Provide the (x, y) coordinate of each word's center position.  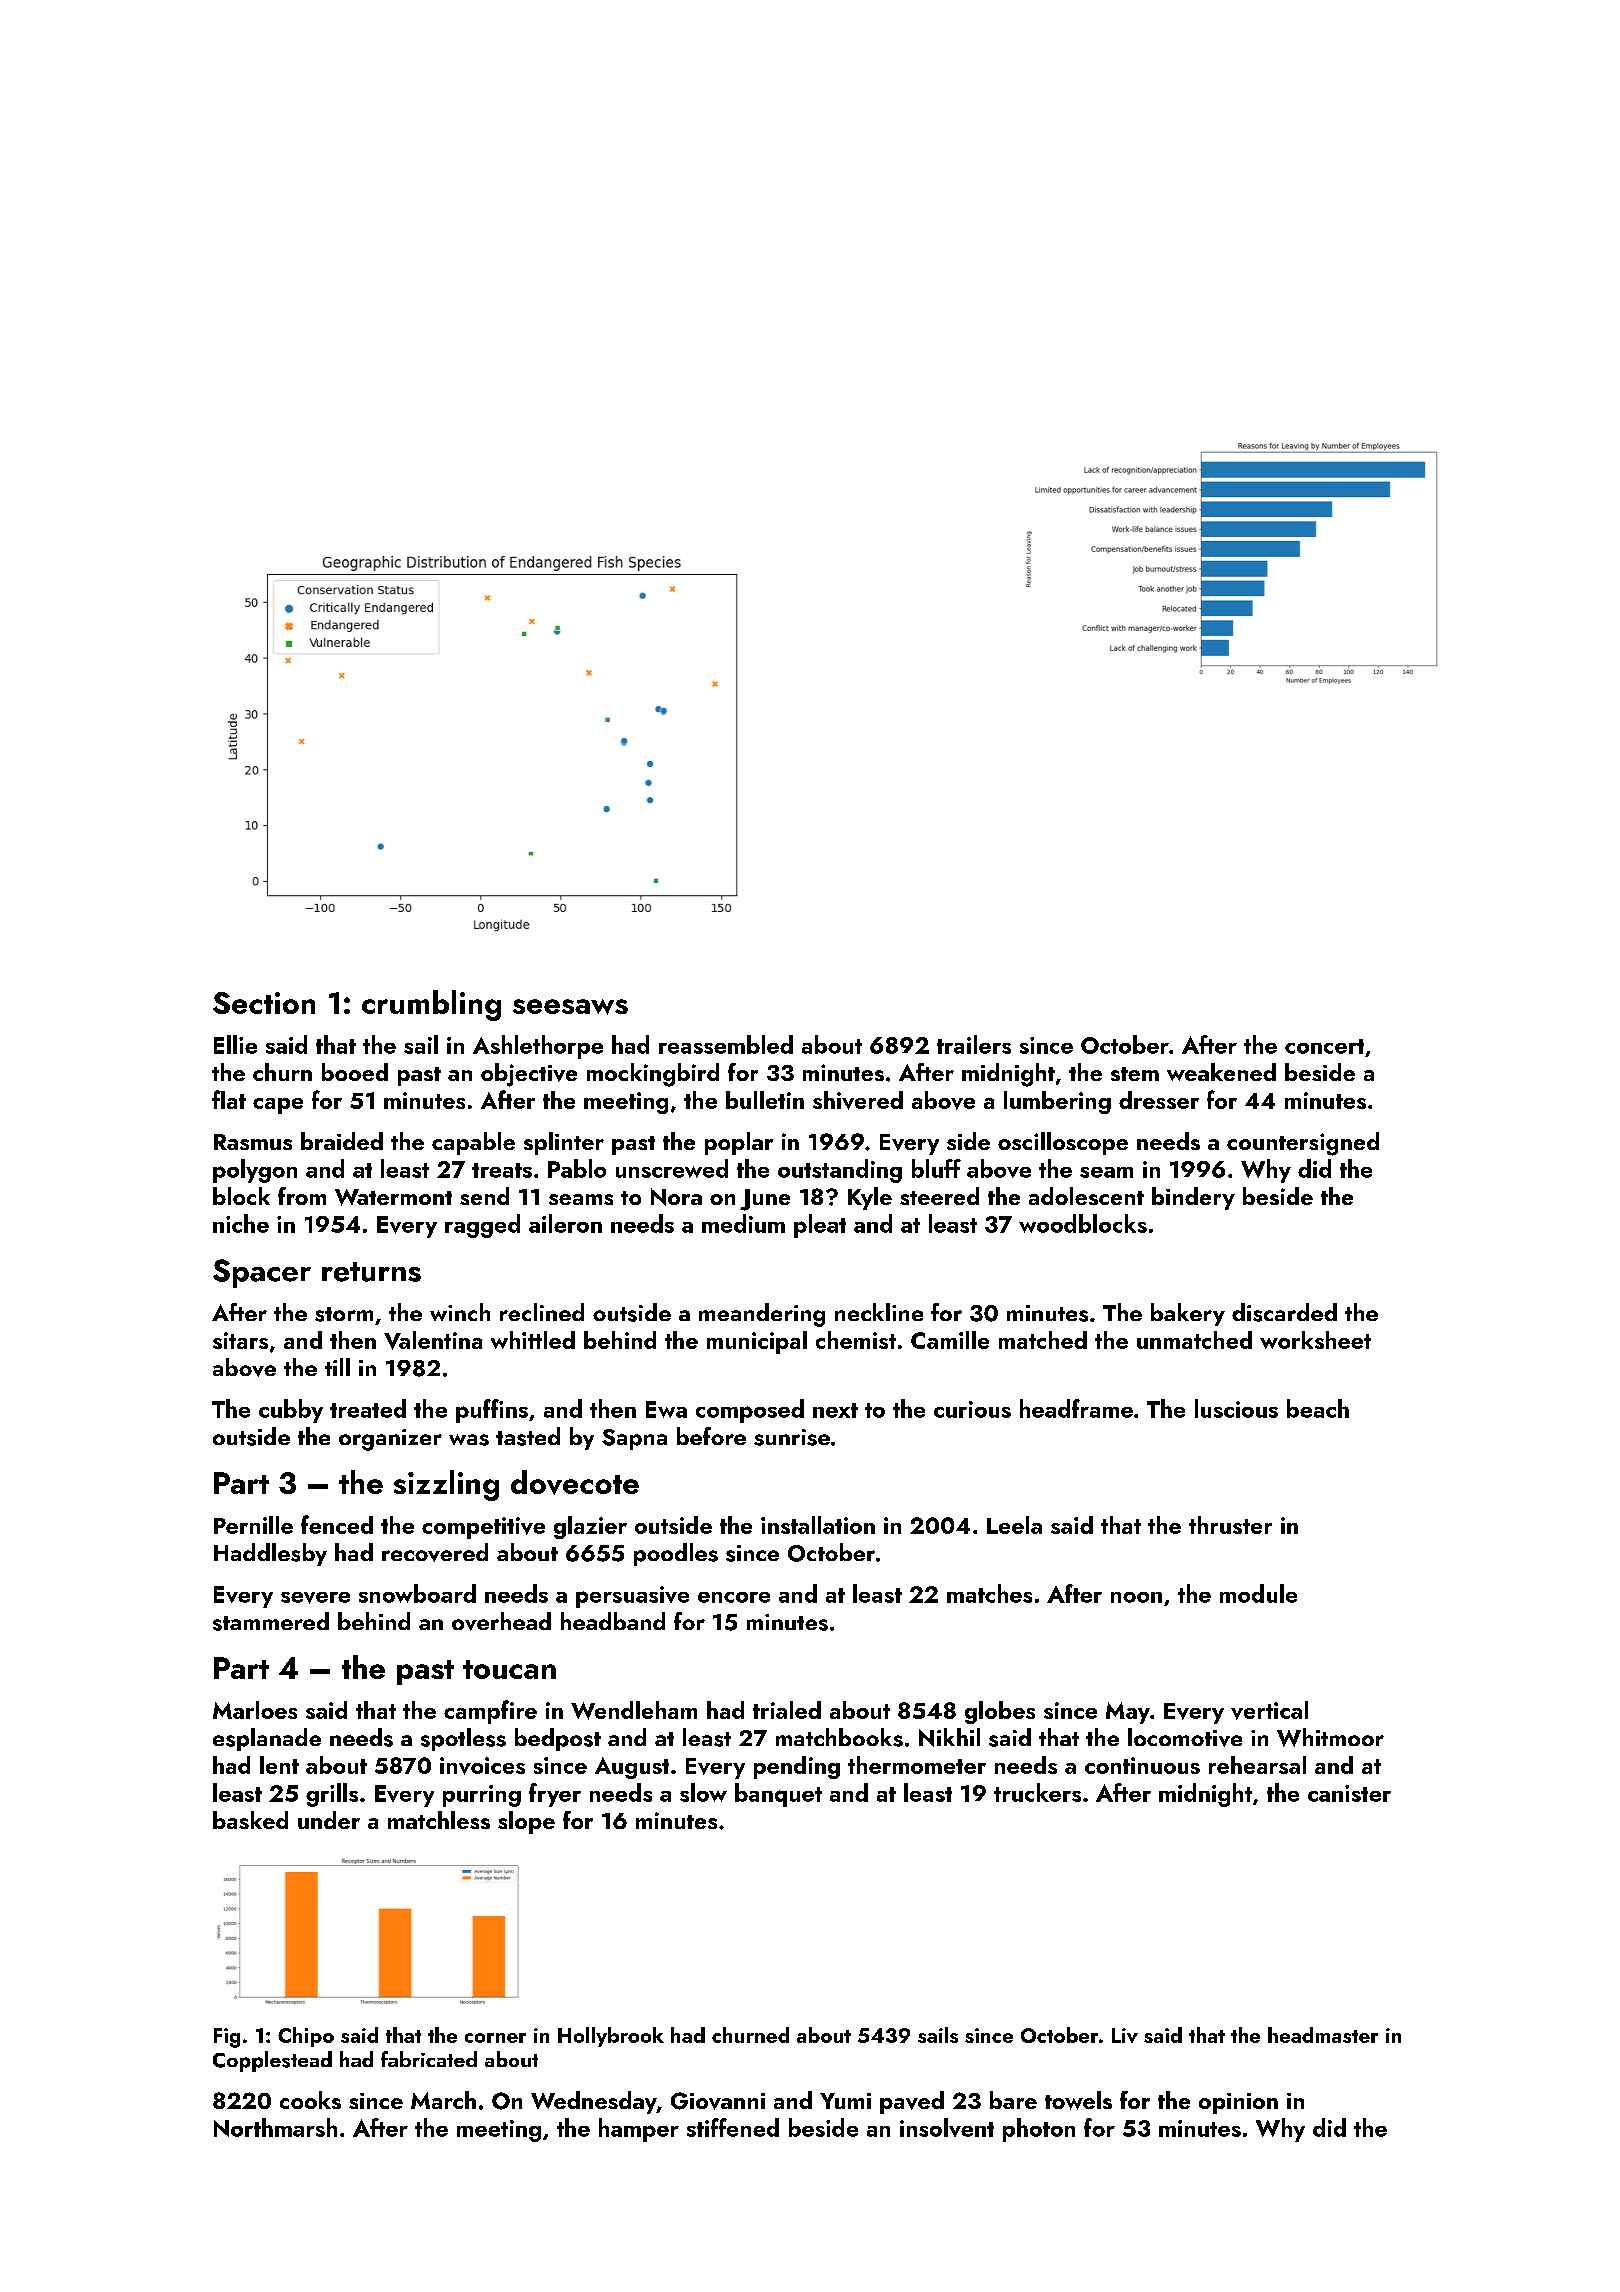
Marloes (255, 1710)
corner (495, 2038)
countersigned (1303, 1144)
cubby (291, 1411)
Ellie (235, 1044)
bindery (1193, 1198)
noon (1136, 1597)
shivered (858, 1100)
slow (703, 1792)
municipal (757, 1342)
